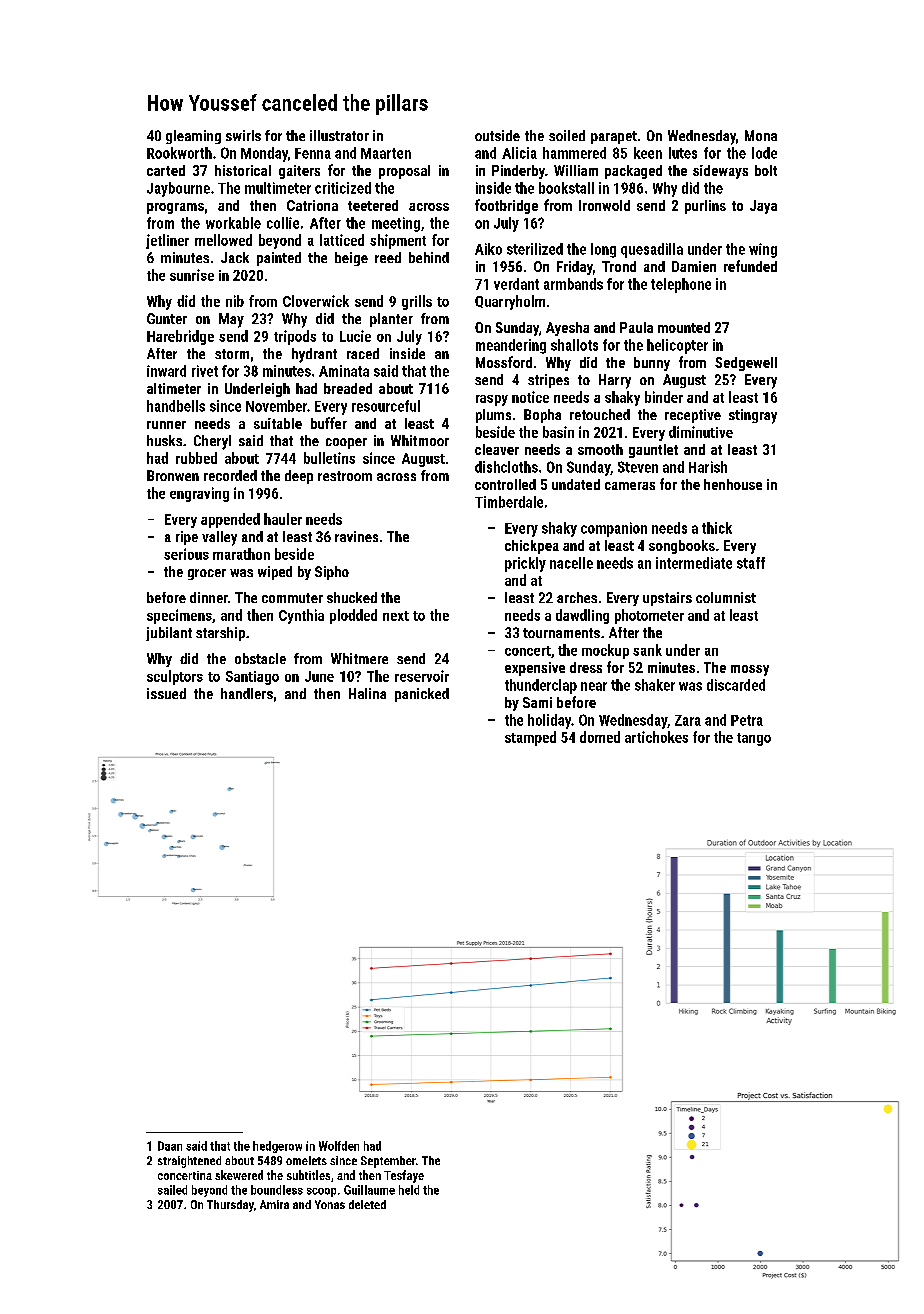 This page has width=924, height=1314. What do you see at coordinates (193, 137) in the page?
I see `gleaming` at bounding box center [193, 137].
